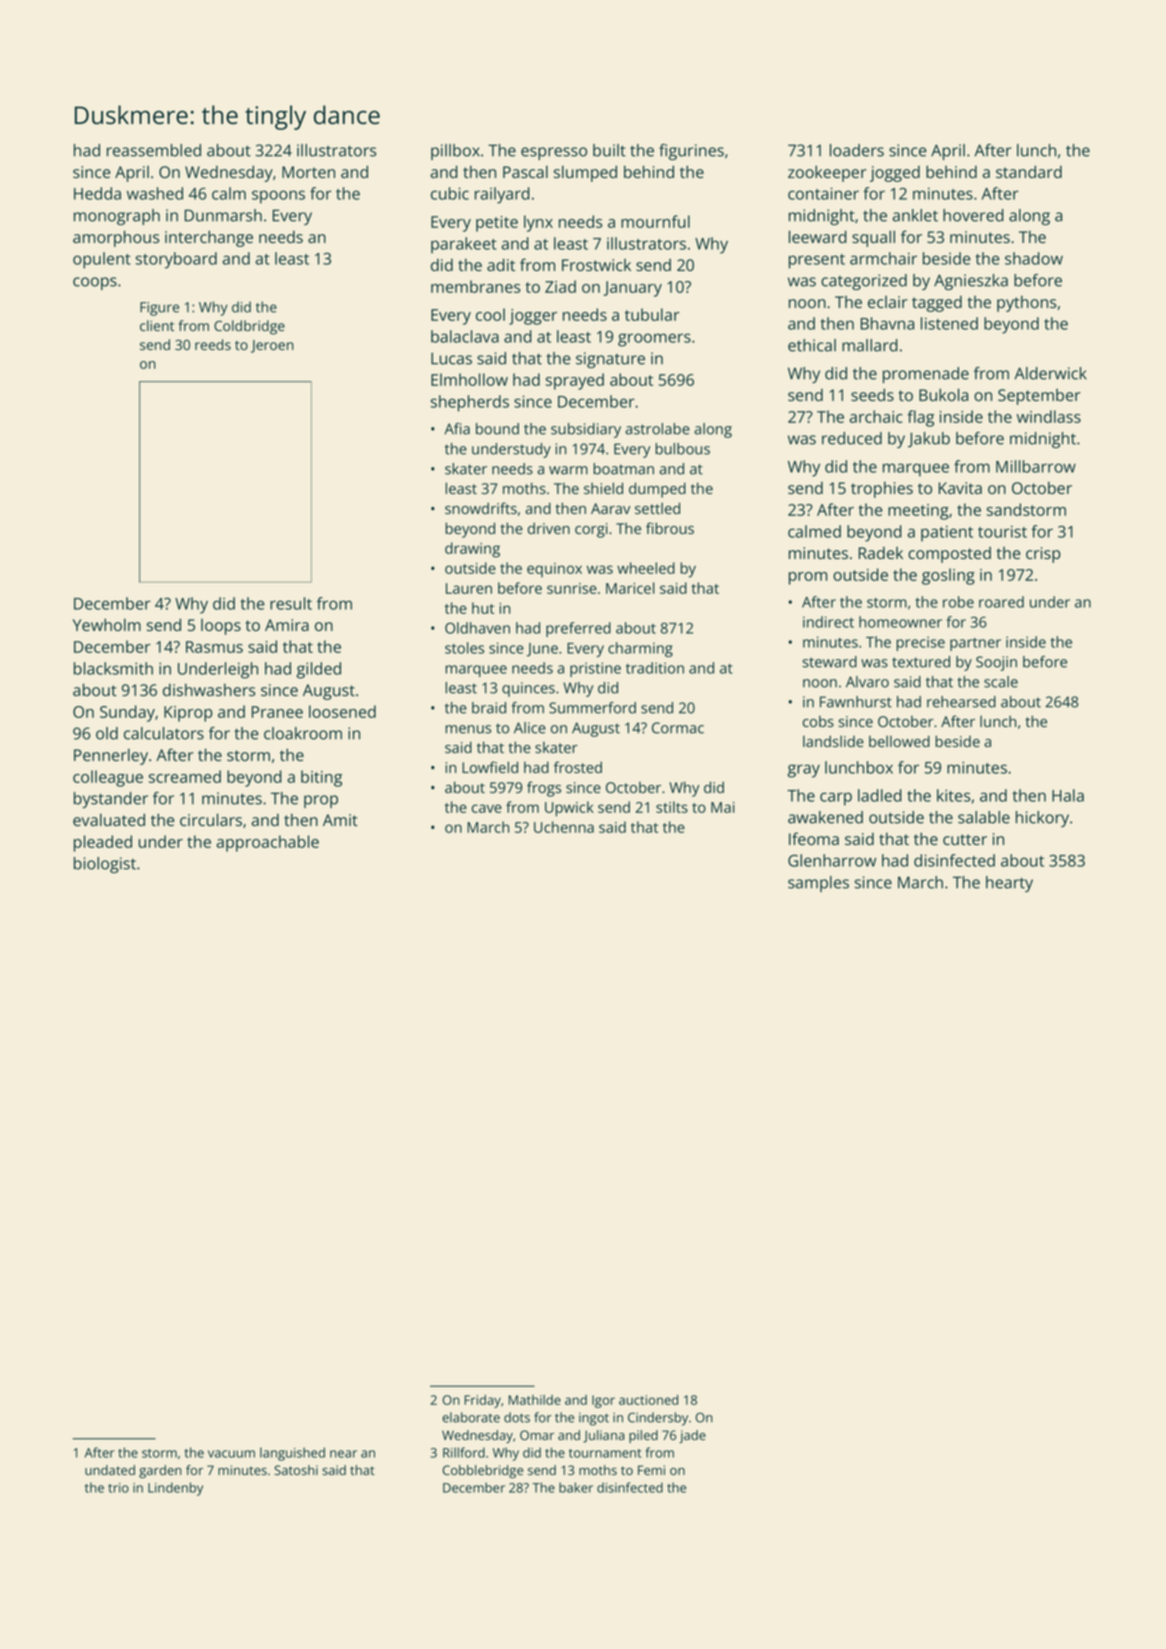  What do you see at coordinates (678, 728) in the image?
I see `Cormac` at bounding box center [678, 728].
